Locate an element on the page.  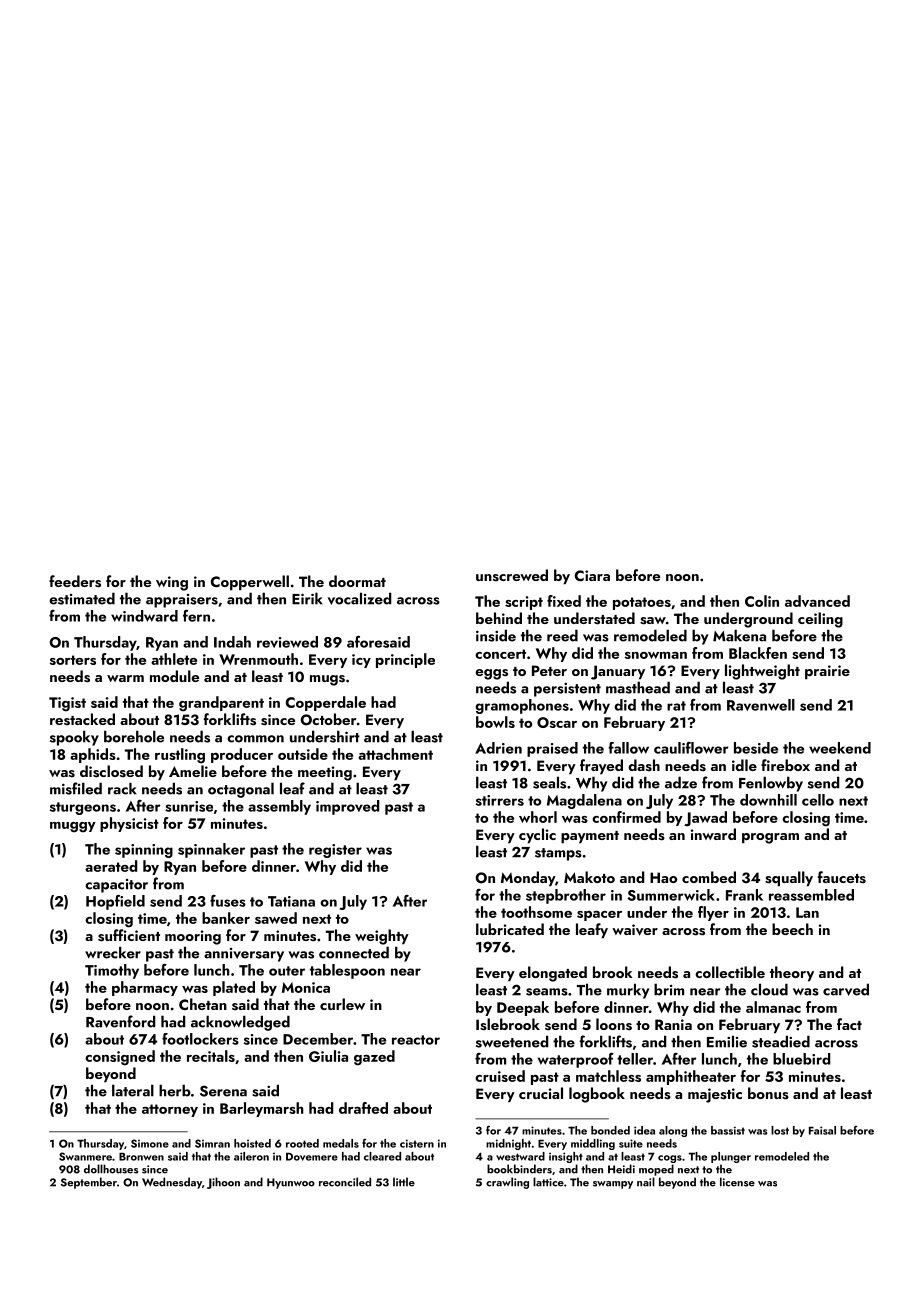
program is located at coordinates (770, 838).
